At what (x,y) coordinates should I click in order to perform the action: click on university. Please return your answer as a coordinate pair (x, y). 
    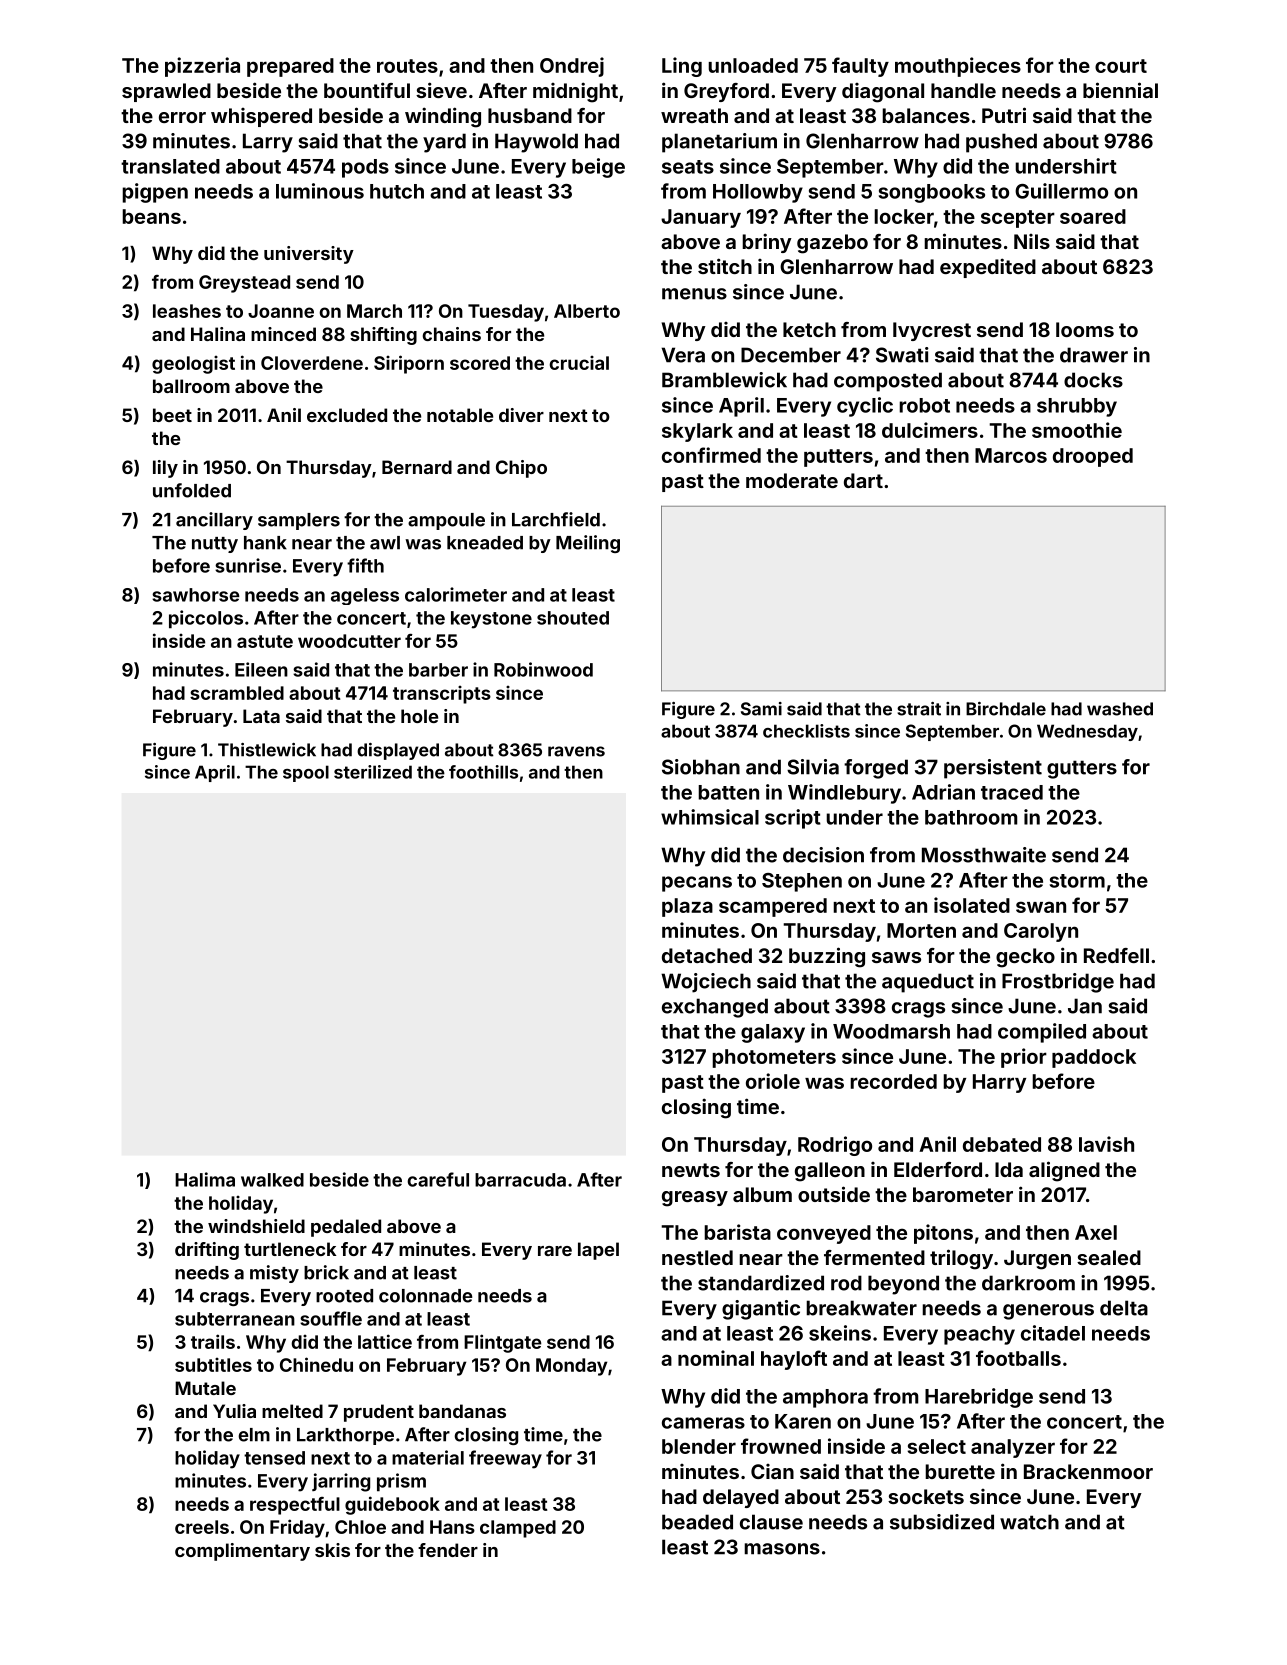
    Looking at the image, I should click on (309, 255).
